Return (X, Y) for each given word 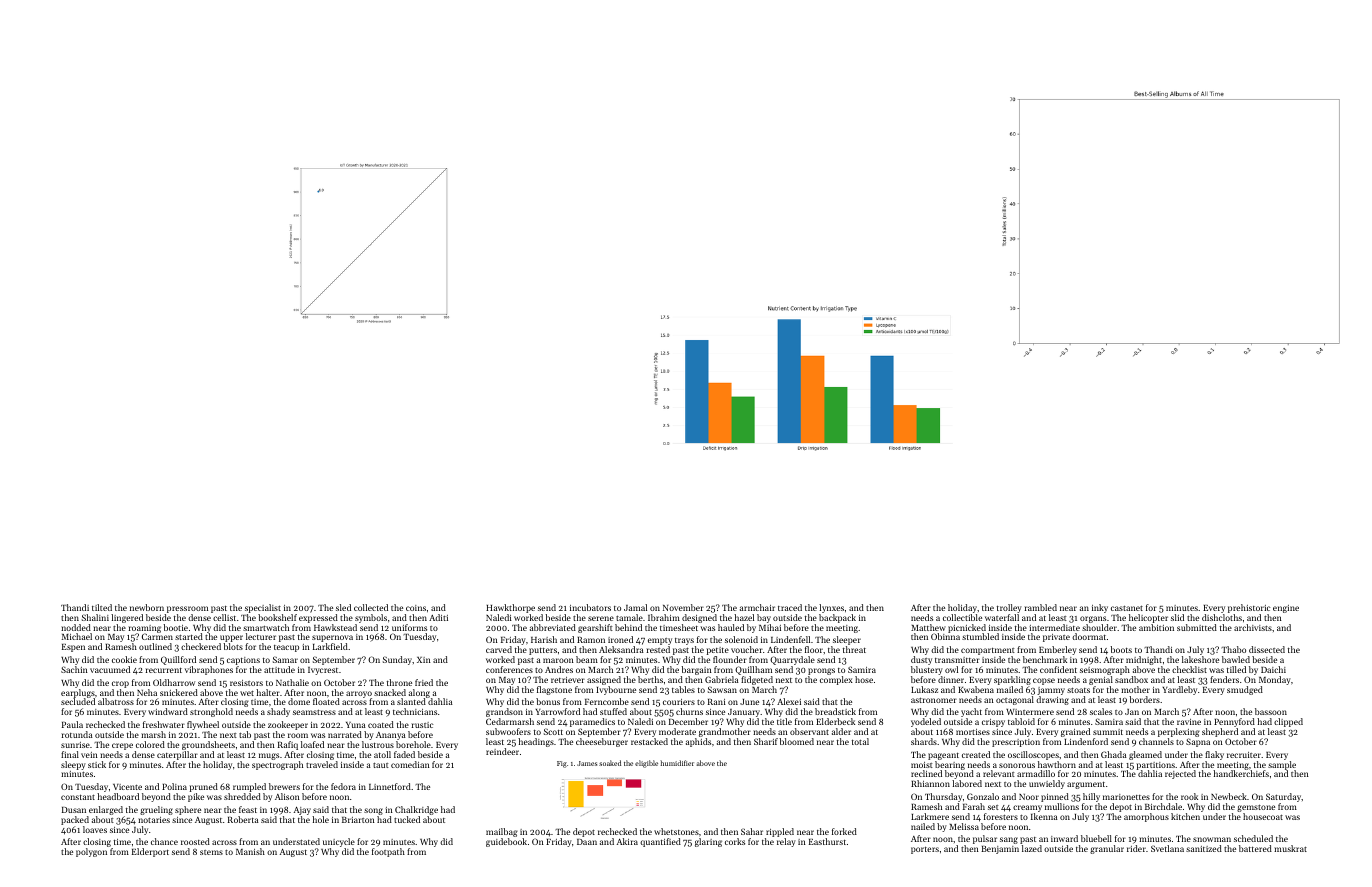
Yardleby (1179, 690)
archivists (1253, 627)
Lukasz (924, 689)
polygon (91, 852)
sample (1282, 765)
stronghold (211, 712)
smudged (1245, 690)
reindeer (502, 751)
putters (543, 651)
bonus (548, 701)
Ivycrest (323, 671)
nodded (76, 627)
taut (381, 765)
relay (786, 842)
